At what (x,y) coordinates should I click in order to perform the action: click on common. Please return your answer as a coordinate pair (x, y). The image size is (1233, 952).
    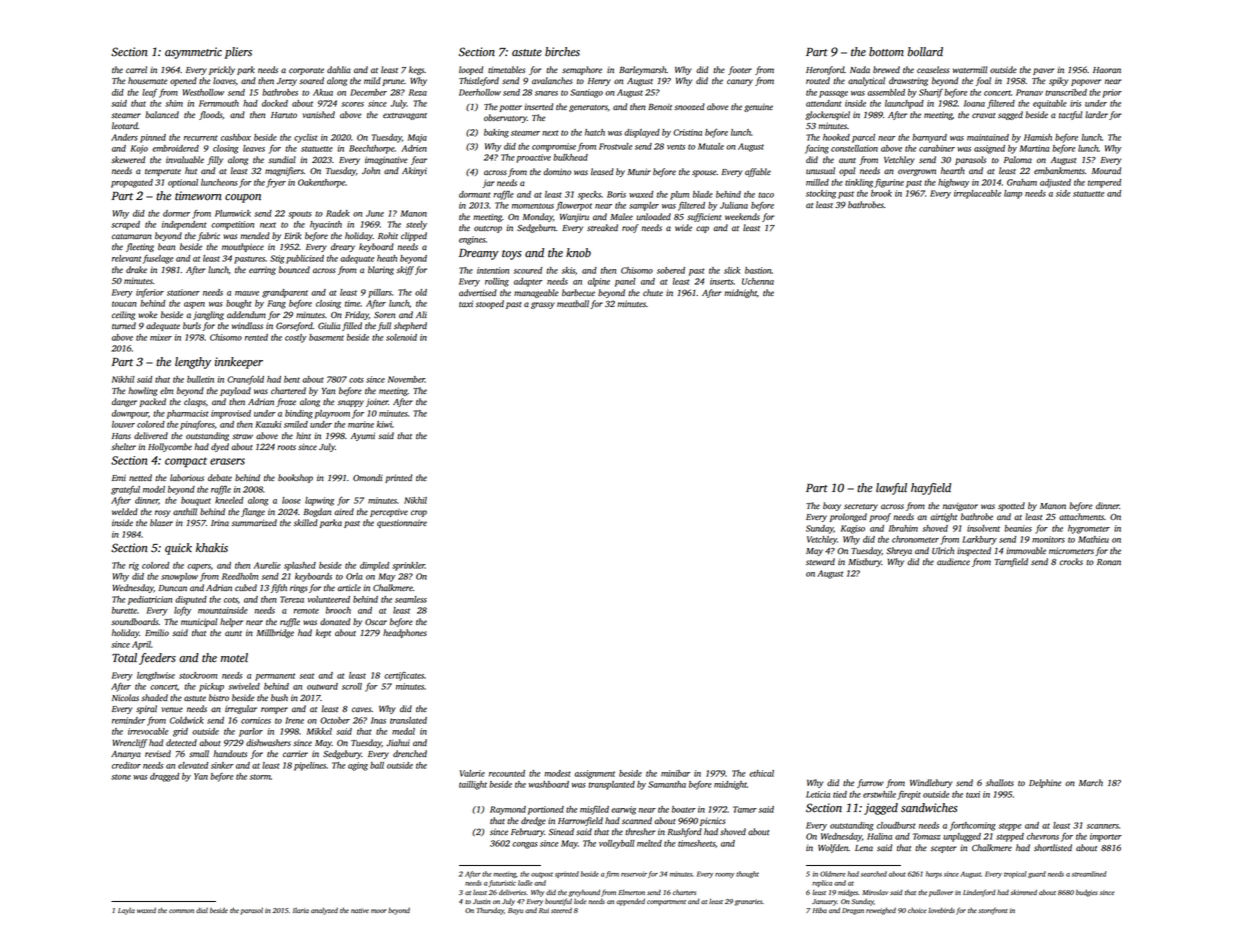
    Looking at the image, I should click on (181, 911).
